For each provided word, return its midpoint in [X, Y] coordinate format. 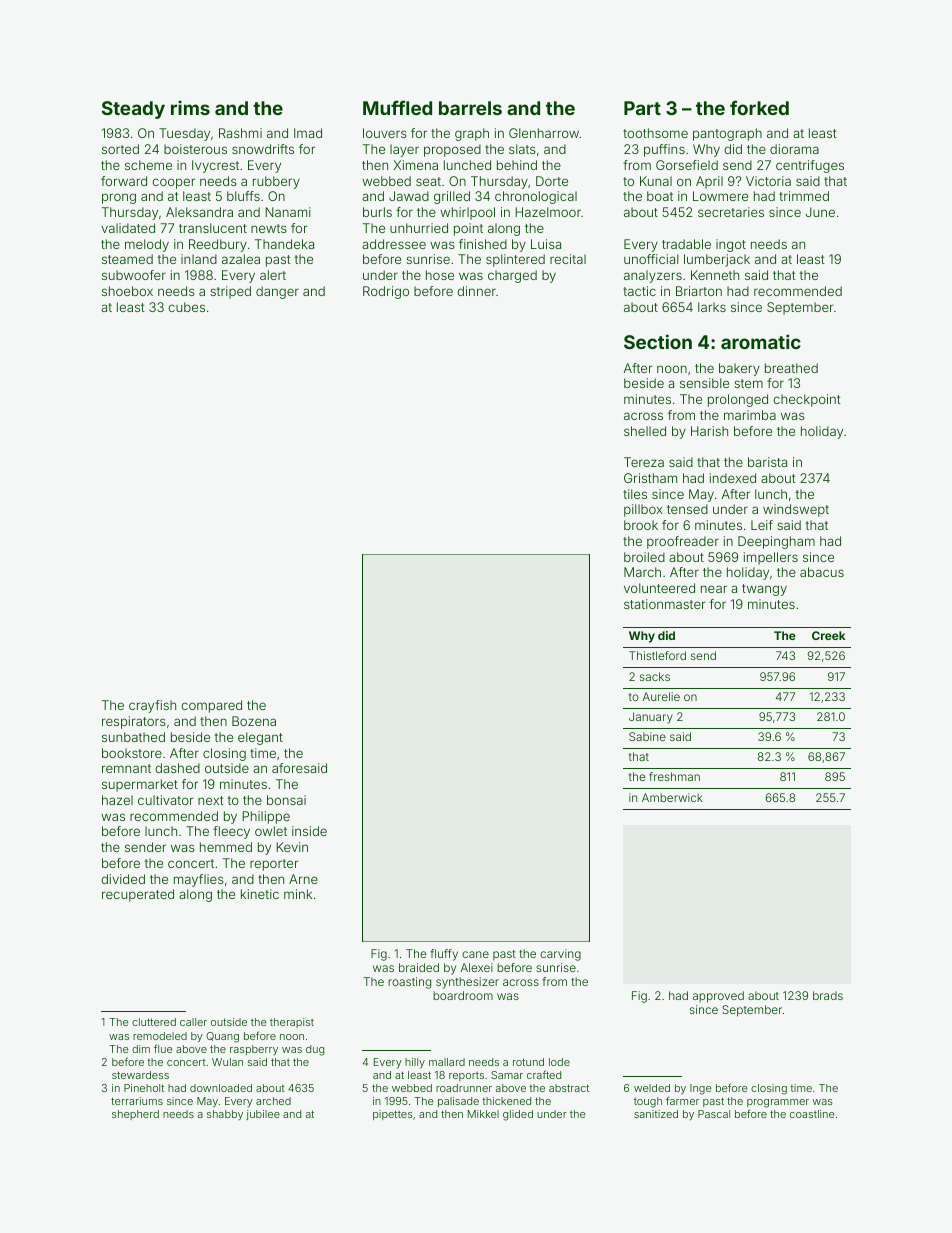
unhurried [419, 228]
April [709, 182]
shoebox [127, 291]
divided [123, 879]
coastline [812, 1114]
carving [560, 955]
